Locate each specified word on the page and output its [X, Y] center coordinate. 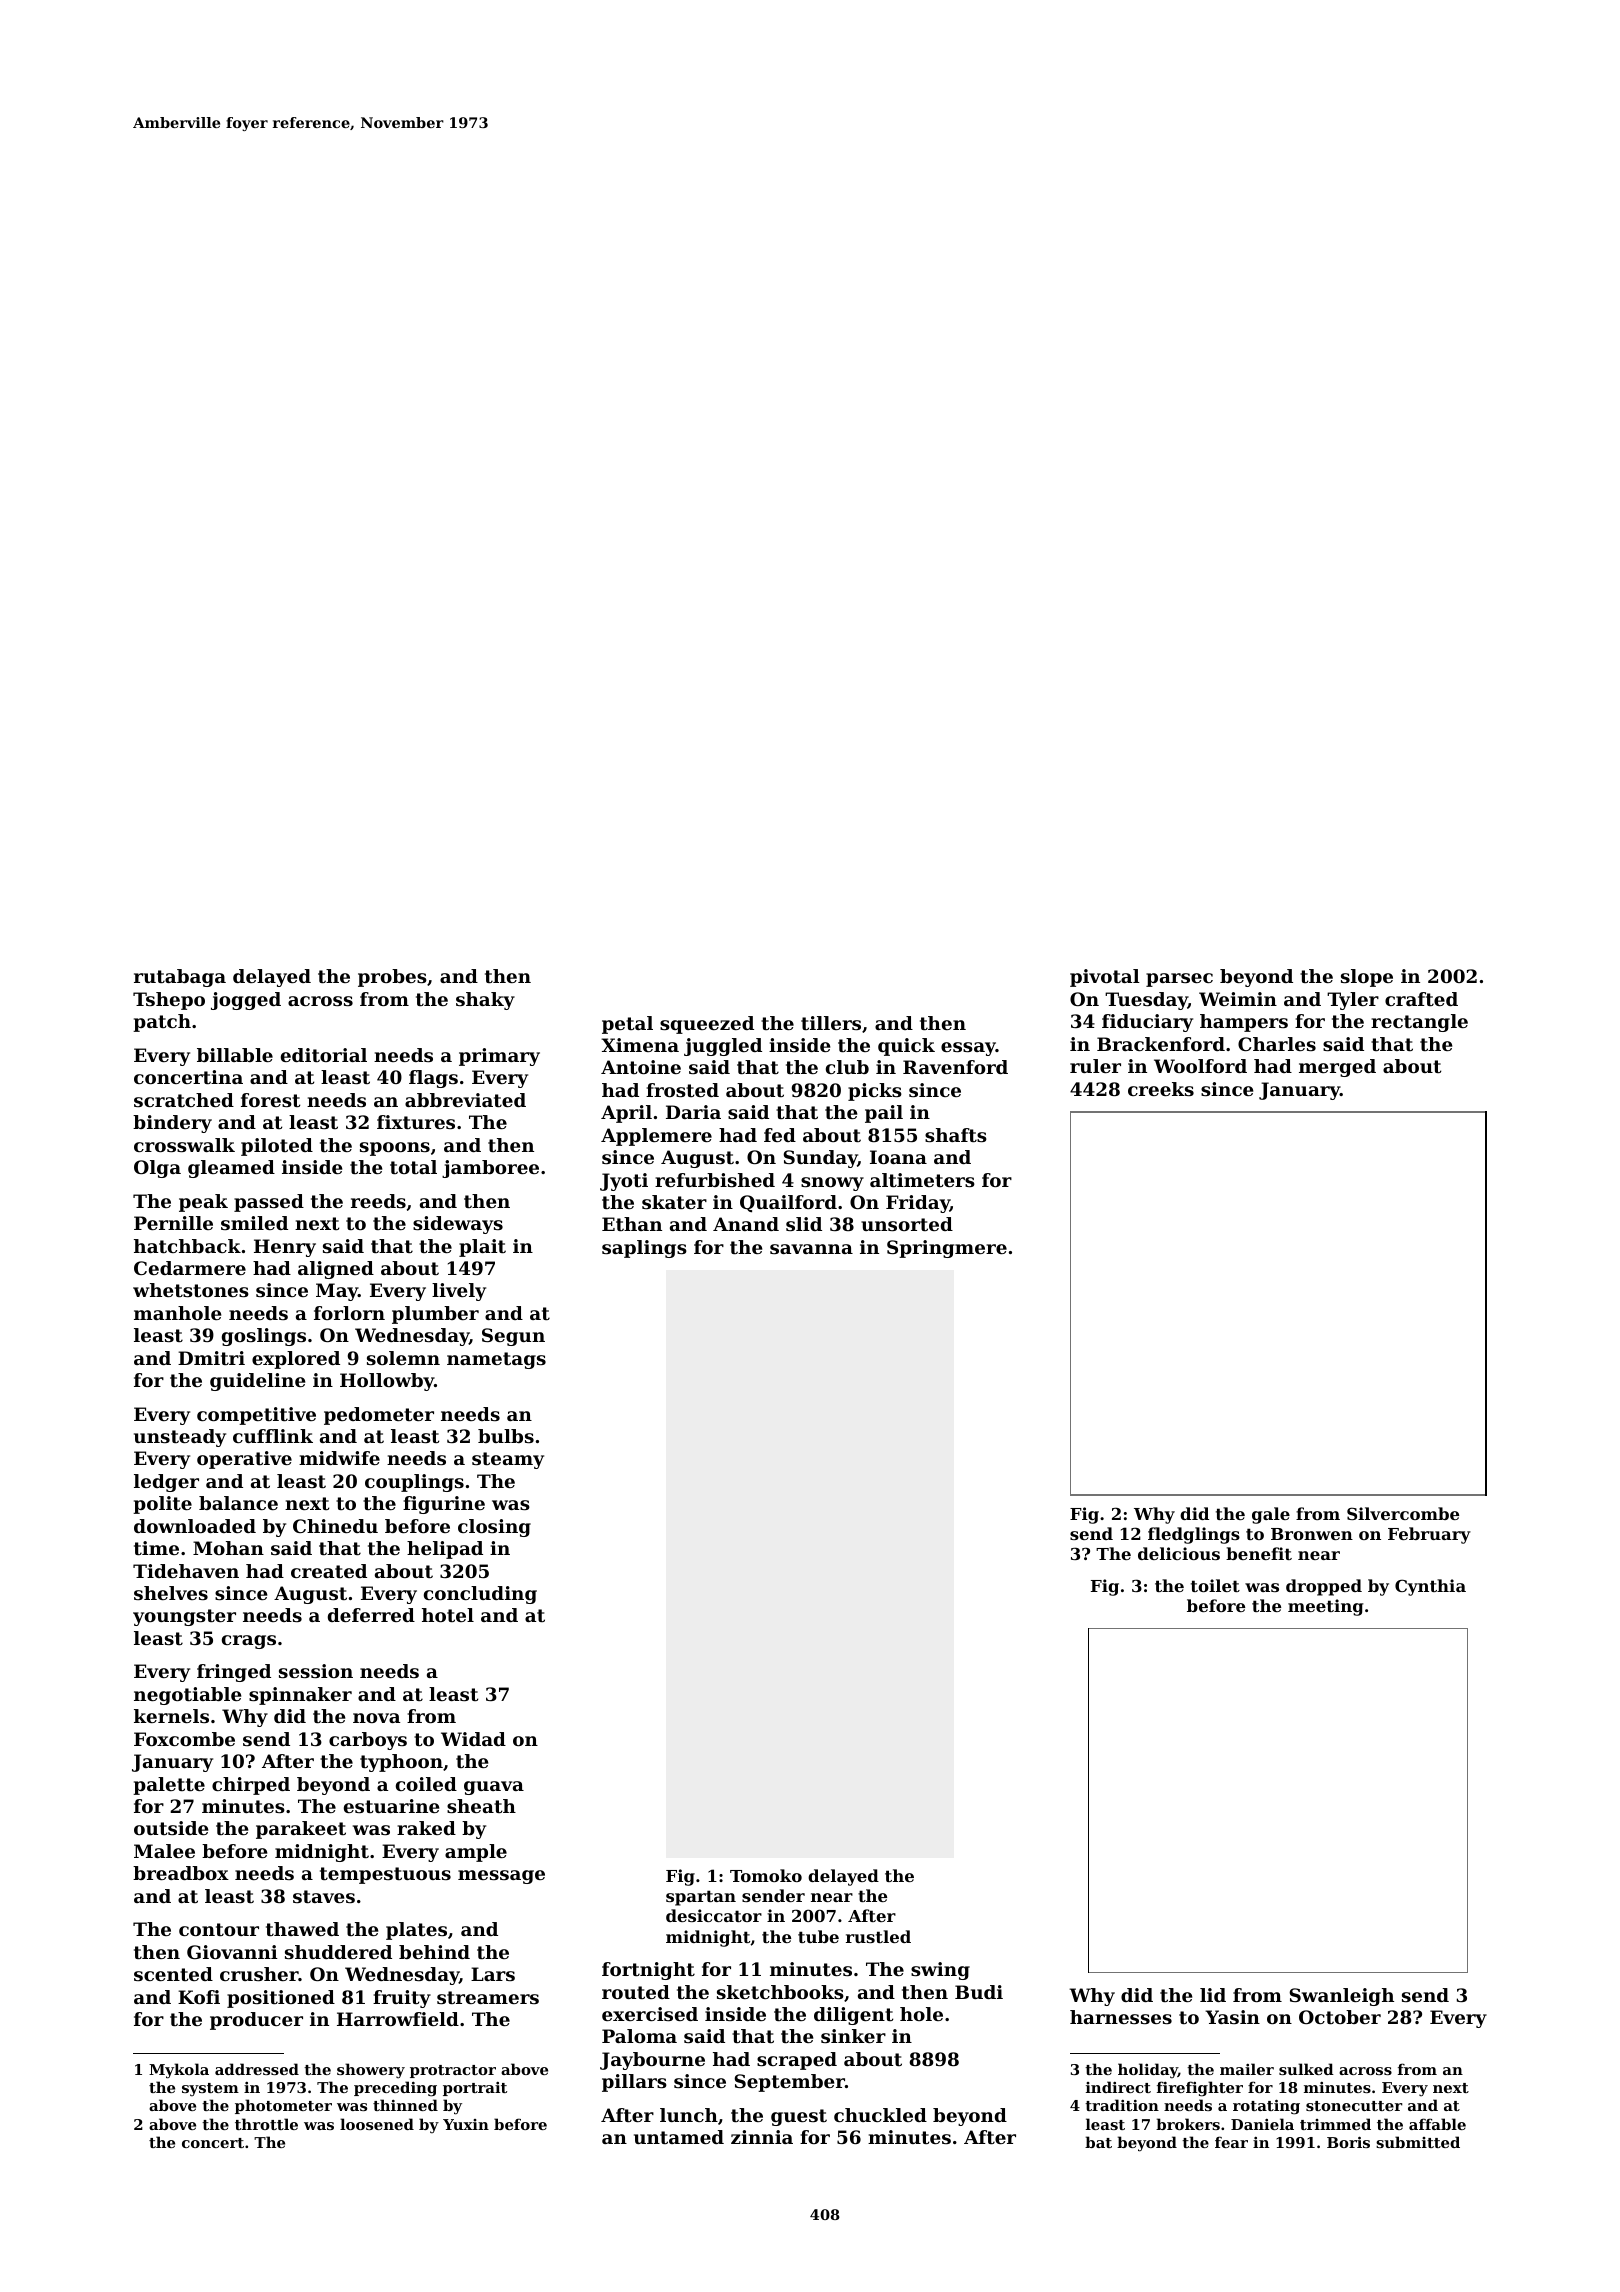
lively [459, 1292]
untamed [679, 2137]
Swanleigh [1341, 1997]
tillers [831, 1023]
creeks [1161, 1089]
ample [476, 1853]
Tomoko [766, 1875]
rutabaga [180, 978]
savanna [811, 1249]
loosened [377, 2124]
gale [1271, 1515]
